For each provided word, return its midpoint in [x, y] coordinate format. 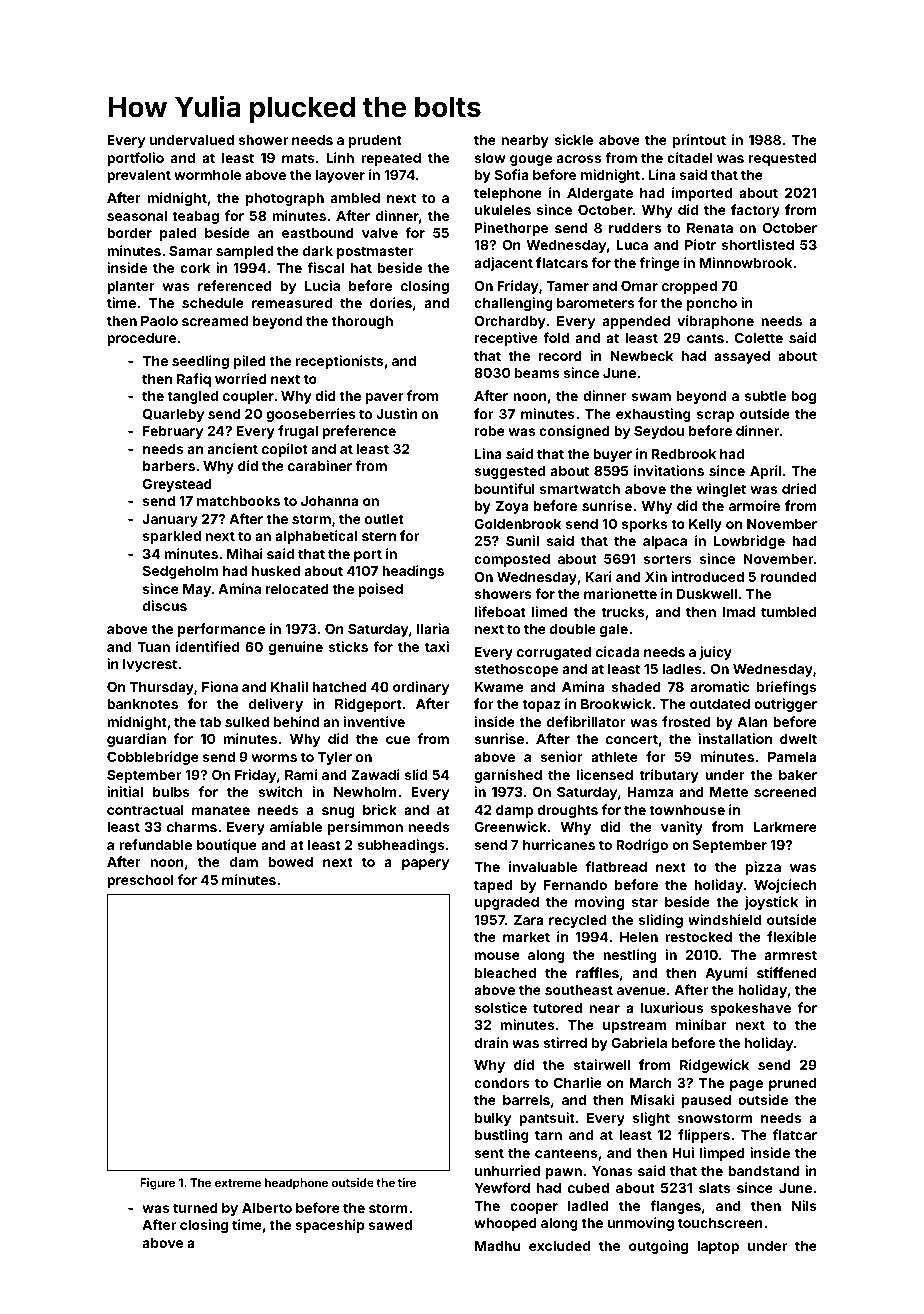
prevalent [139, 176]
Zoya [512, 507]
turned [195, 1208]
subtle [765, 396]
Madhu [498, 1246]
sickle [573, 139]
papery [425, 864]
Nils [804, 1205]
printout [699, 141]
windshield [724, 919]
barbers [169, 466]
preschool [140, 881]
